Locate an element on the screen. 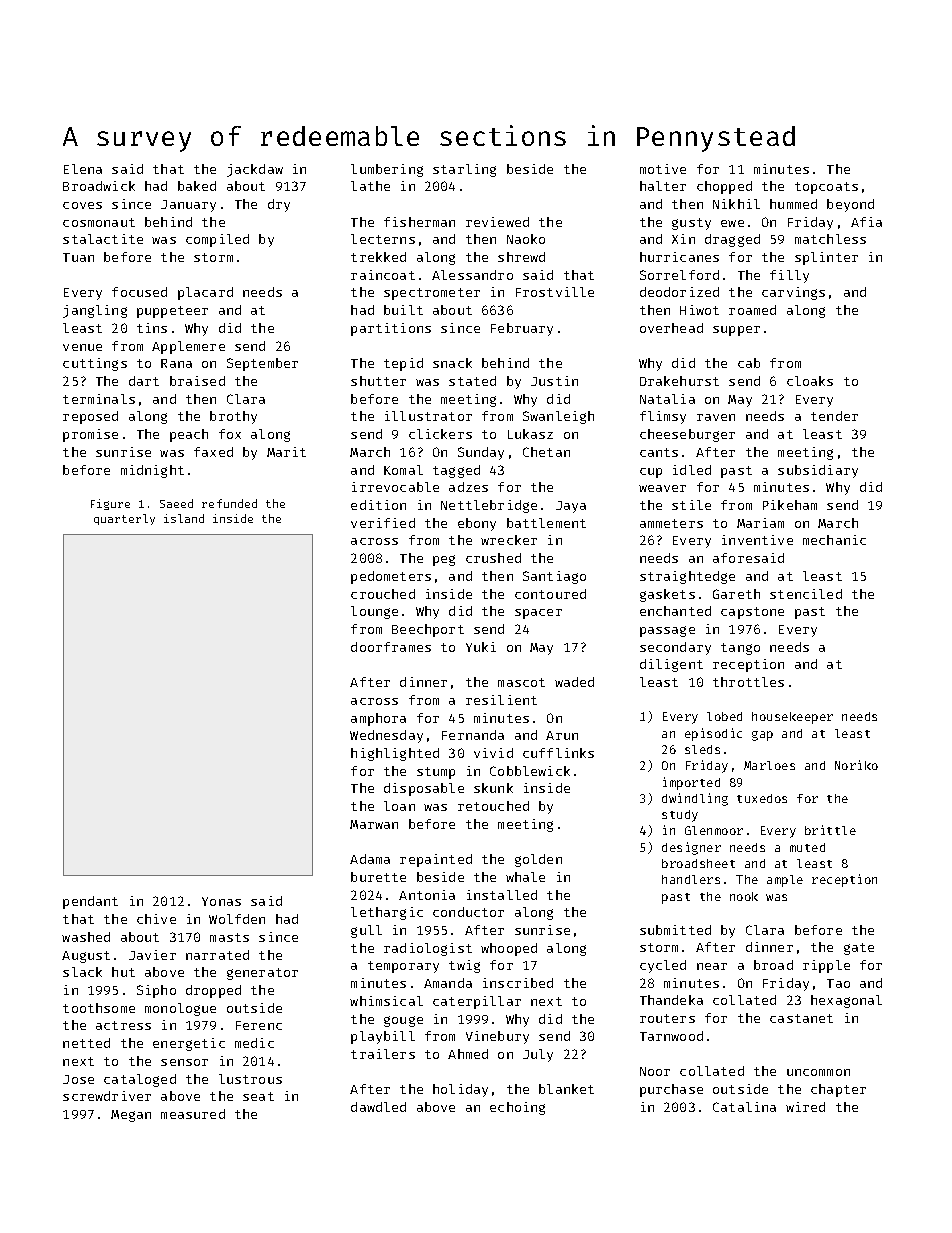  Pikeham is located at coordinates (790, 505).
